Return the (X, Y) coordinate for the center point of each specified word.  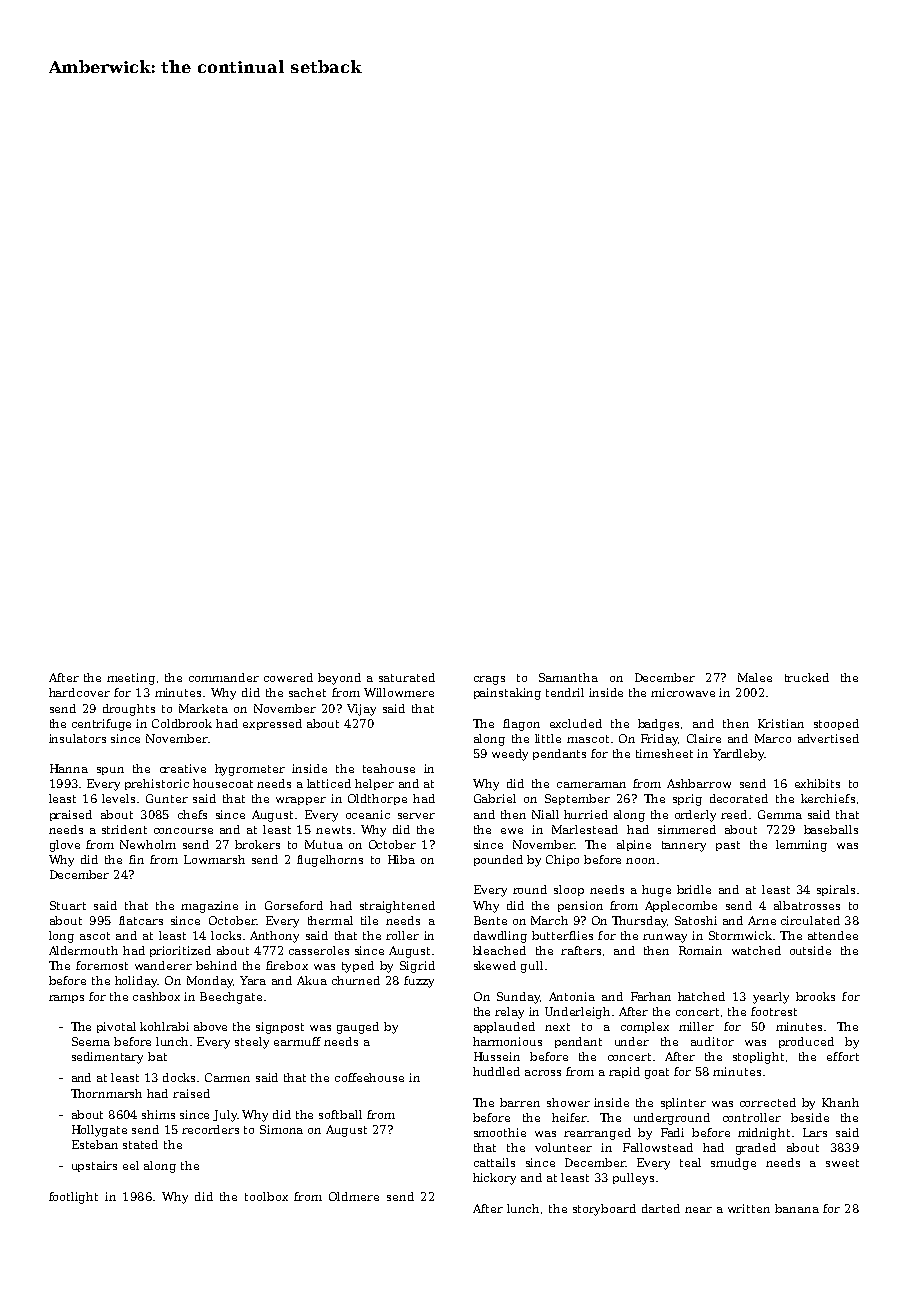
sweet (842, 1163)
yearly (771, 998)
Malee (755, 677)
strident (124, 829)
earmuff (297, 1041)
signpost (280, 1028)
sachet (307, 692)
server (416, 816)
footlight (73, 1198)
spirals (836, 890)
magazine (209, 907)
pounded (498, 860)
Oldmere (354, 1196)
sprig (687, 800)
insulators (77, 738)
